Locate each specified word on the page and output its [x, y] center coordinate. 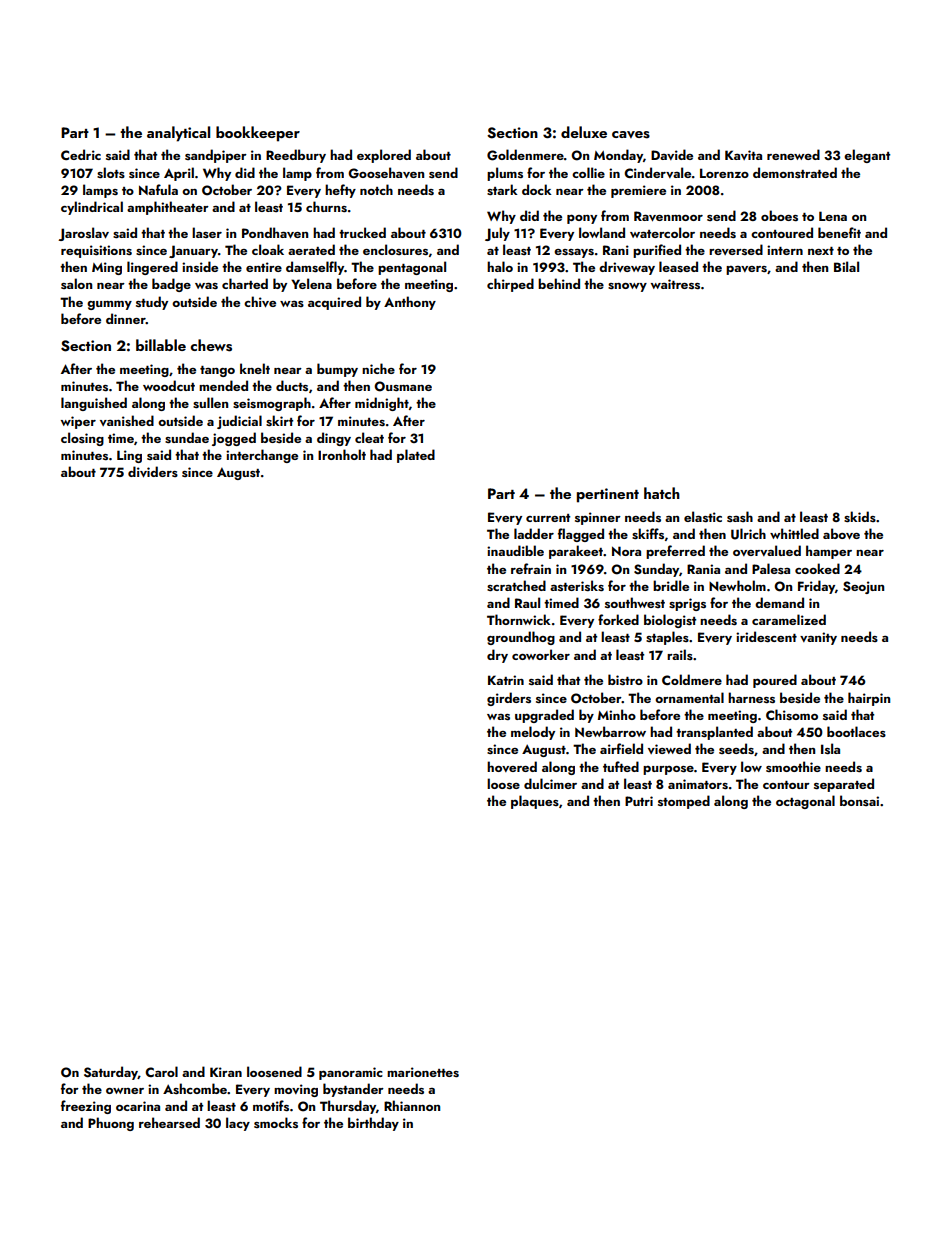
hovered [512, 766]
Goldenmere [525, 155]
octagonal [805, 802]
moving [296, 1090]
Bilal [846, 266]
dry [497, 656]
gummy [109, 305]
